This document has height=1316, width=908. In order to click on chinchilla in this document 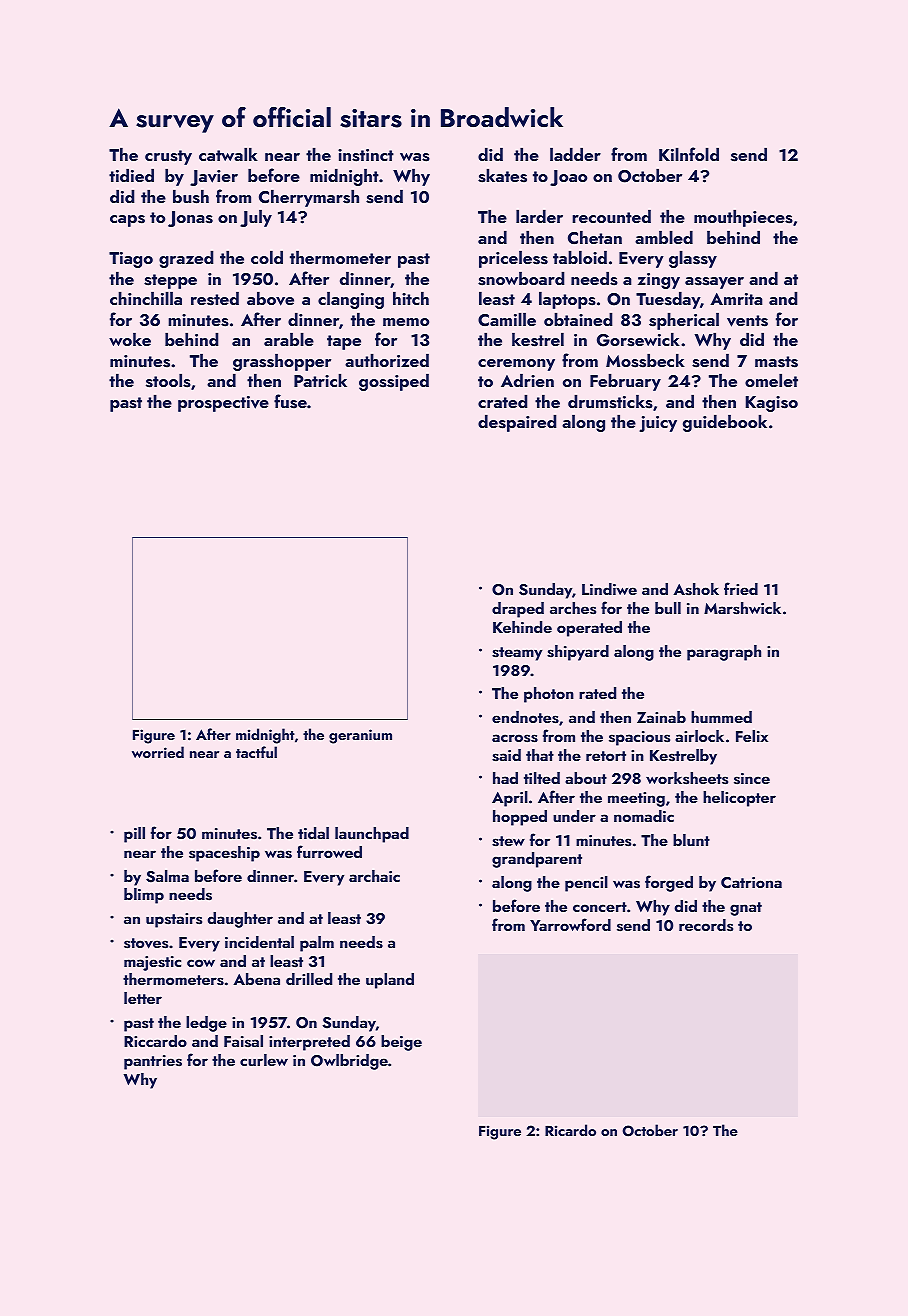, I will do `click(146, 298)`.
